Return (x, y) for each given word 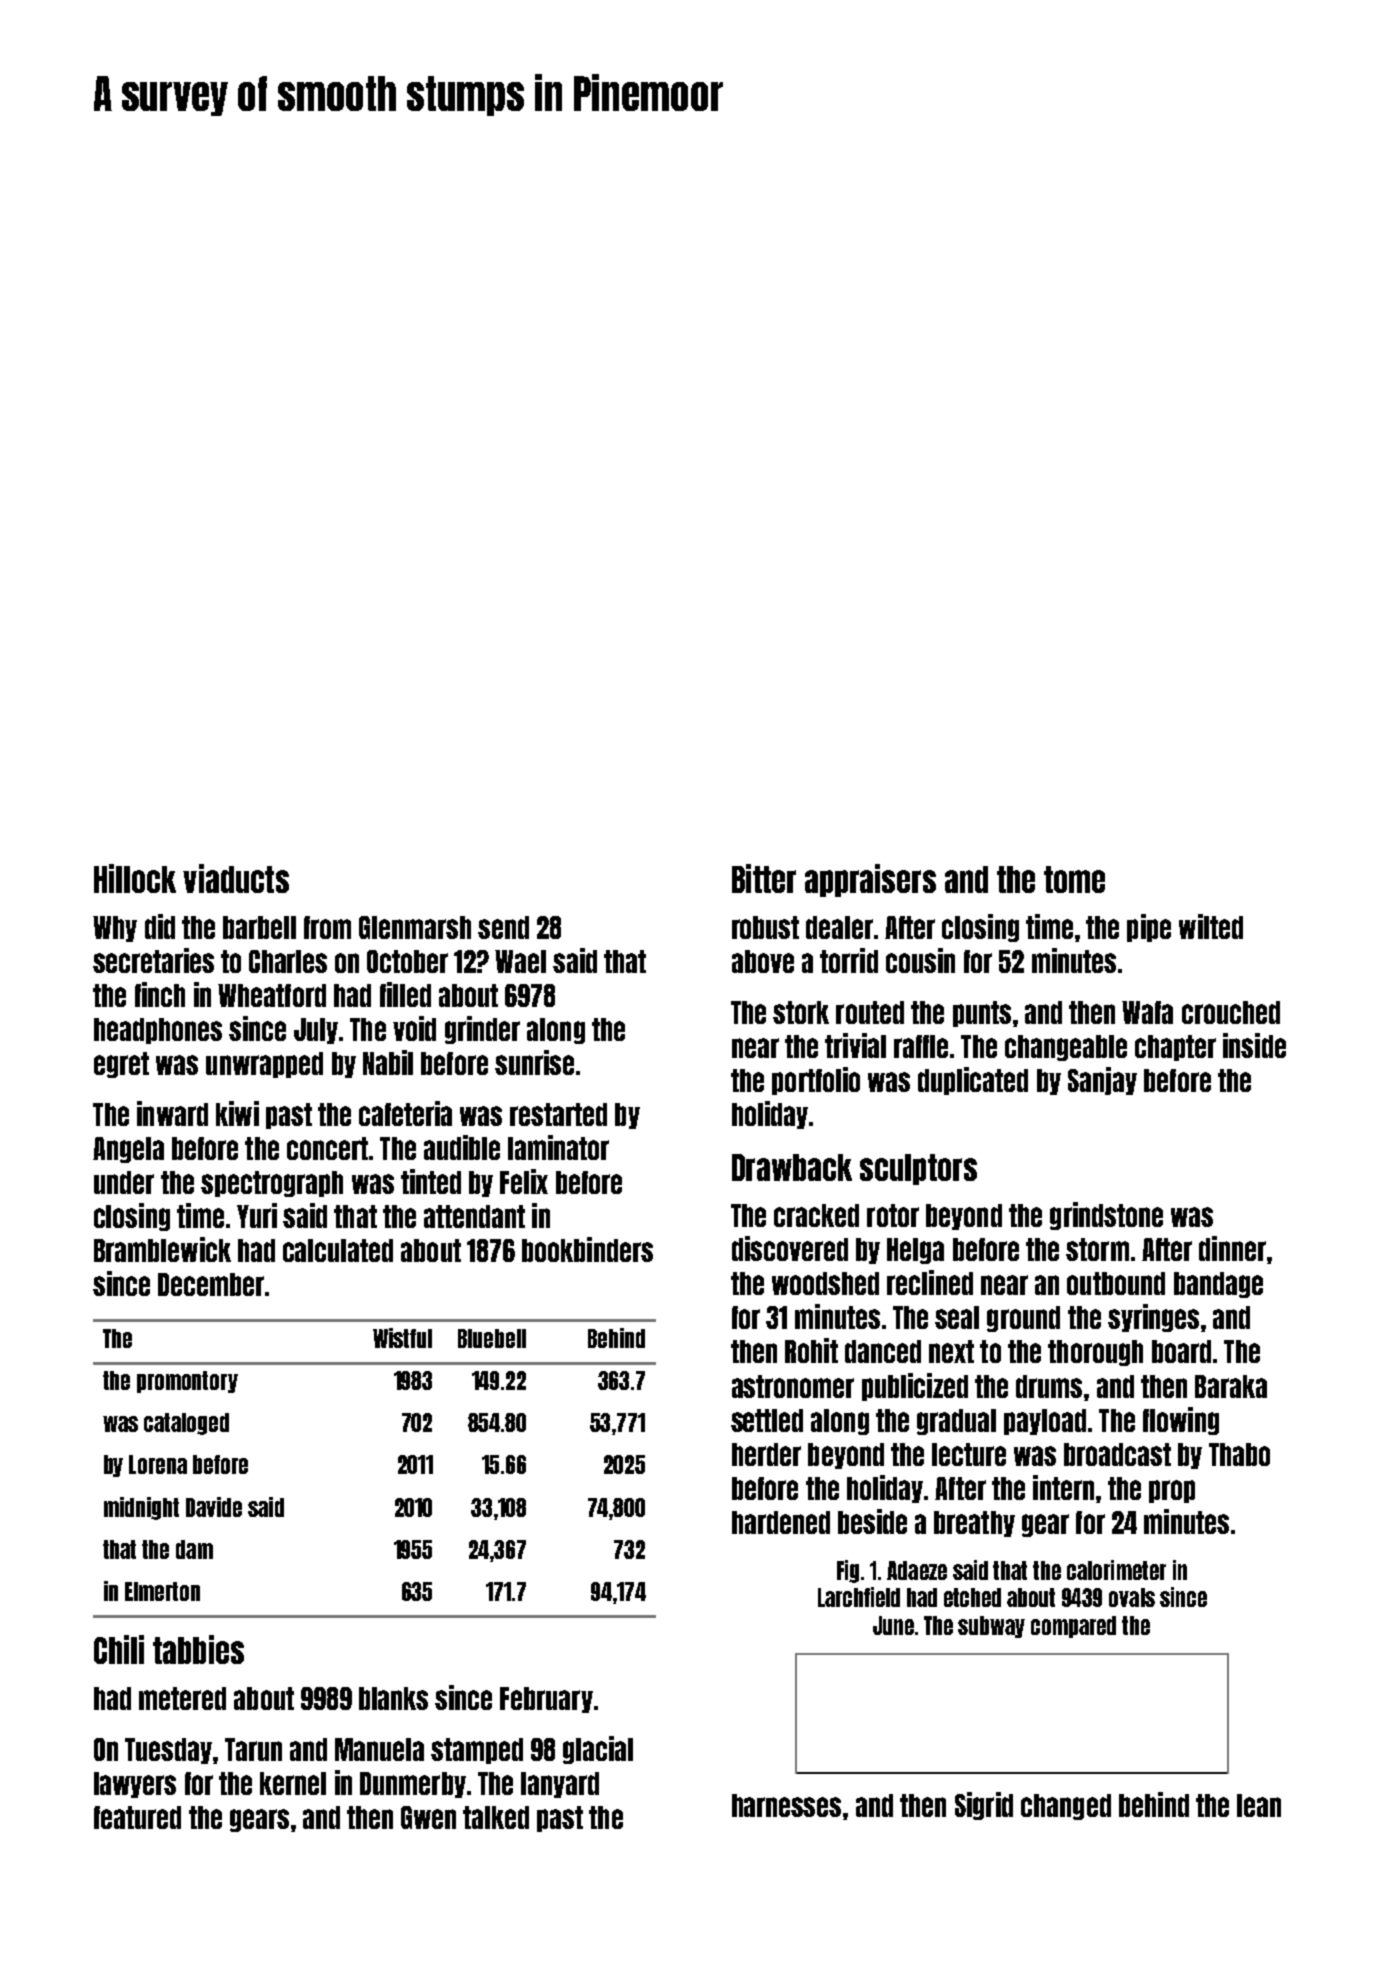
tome (1074, 879)
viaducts (236, 878)
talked (496, 1817)
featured (137, 1817)
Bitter (764, 878)
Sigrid (984, 1806)
